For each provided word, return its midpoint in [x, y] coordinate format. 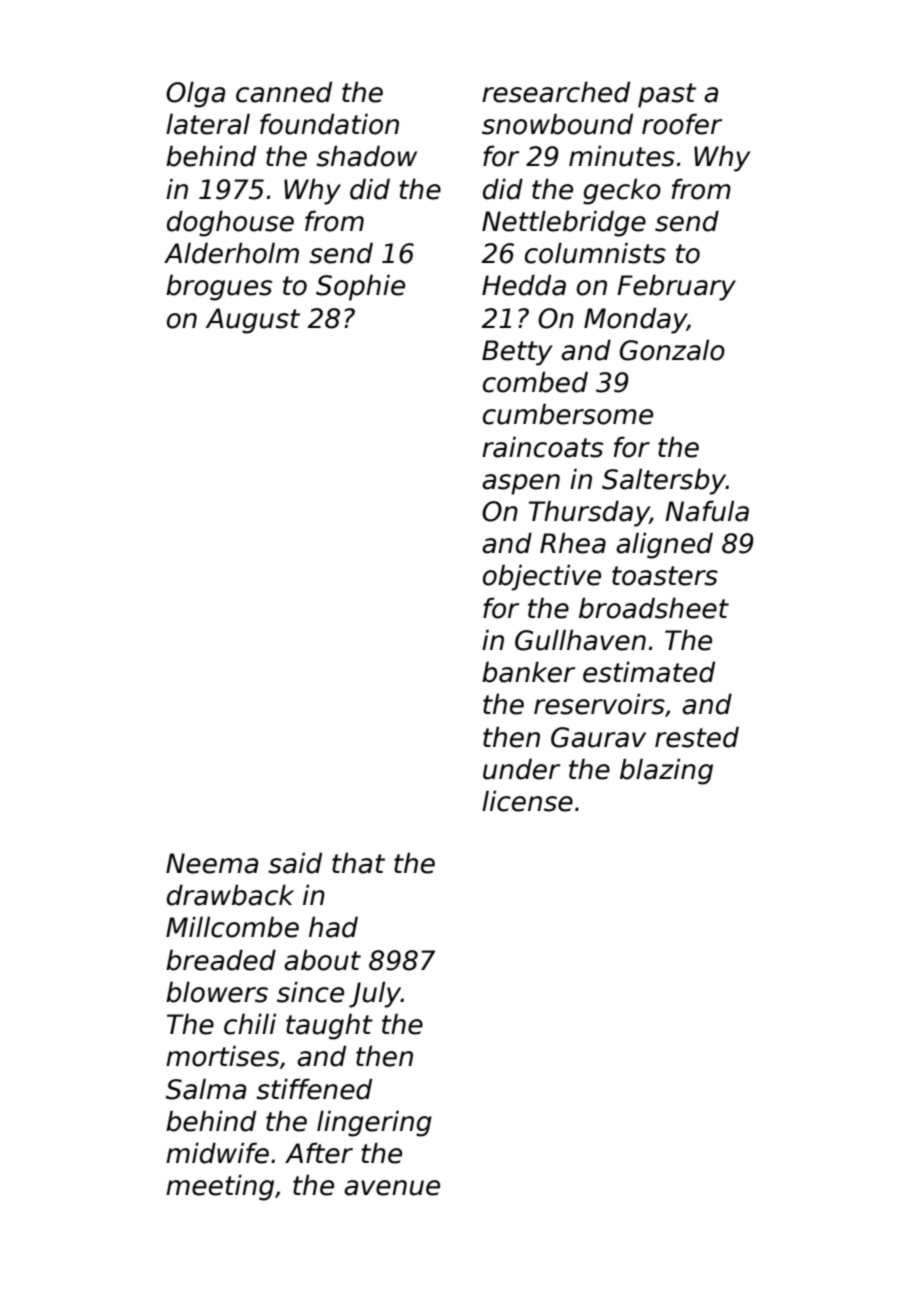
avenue [392, 1188]
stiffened [314, 1089]
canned [284, 92]
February [676, 287]
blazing [666, 771]
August [253, 321]
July [375, 994]
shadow [366, 156]
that [358, 863]
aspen [521, 484]
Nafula [707, 511]
